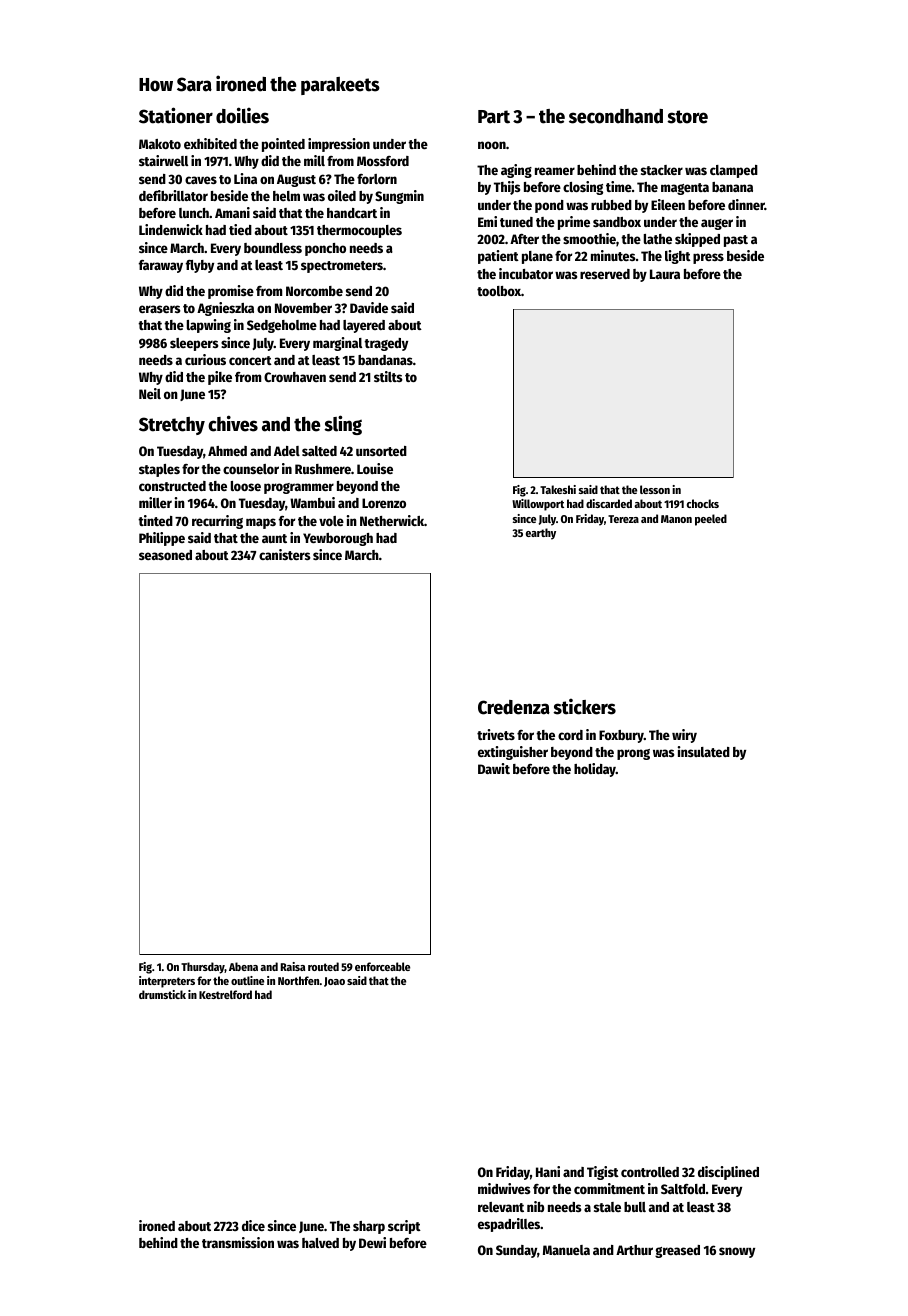  Describe the element at coordinates (167, 982) in the document. I see `interpreters` at that location.
